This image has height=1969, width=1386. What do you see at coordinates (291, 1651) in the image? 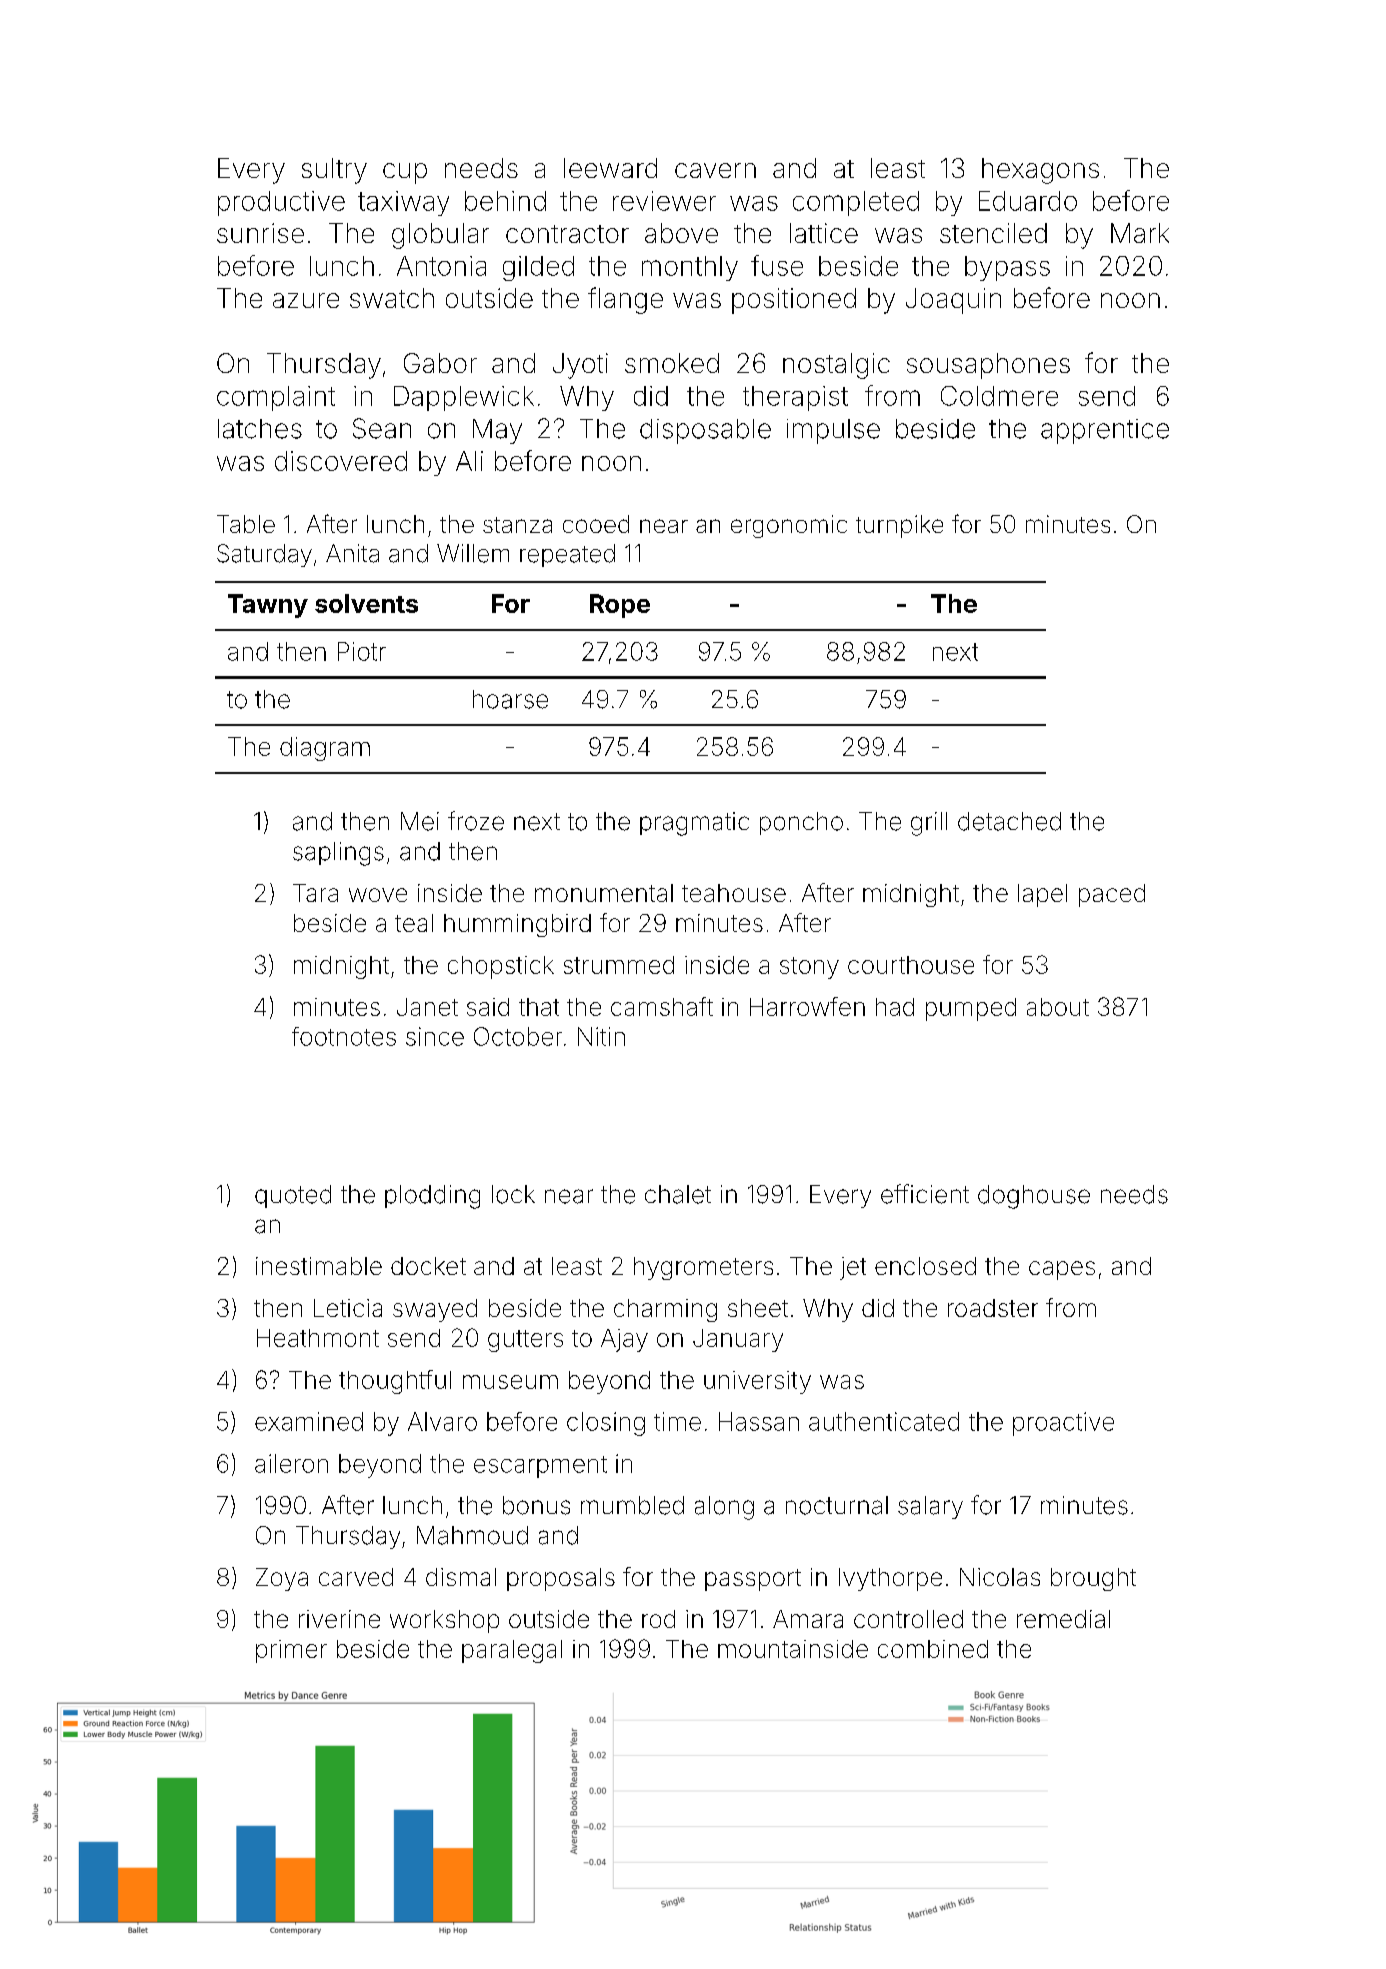
I see `primer` at bounding box center [291, 1651].
